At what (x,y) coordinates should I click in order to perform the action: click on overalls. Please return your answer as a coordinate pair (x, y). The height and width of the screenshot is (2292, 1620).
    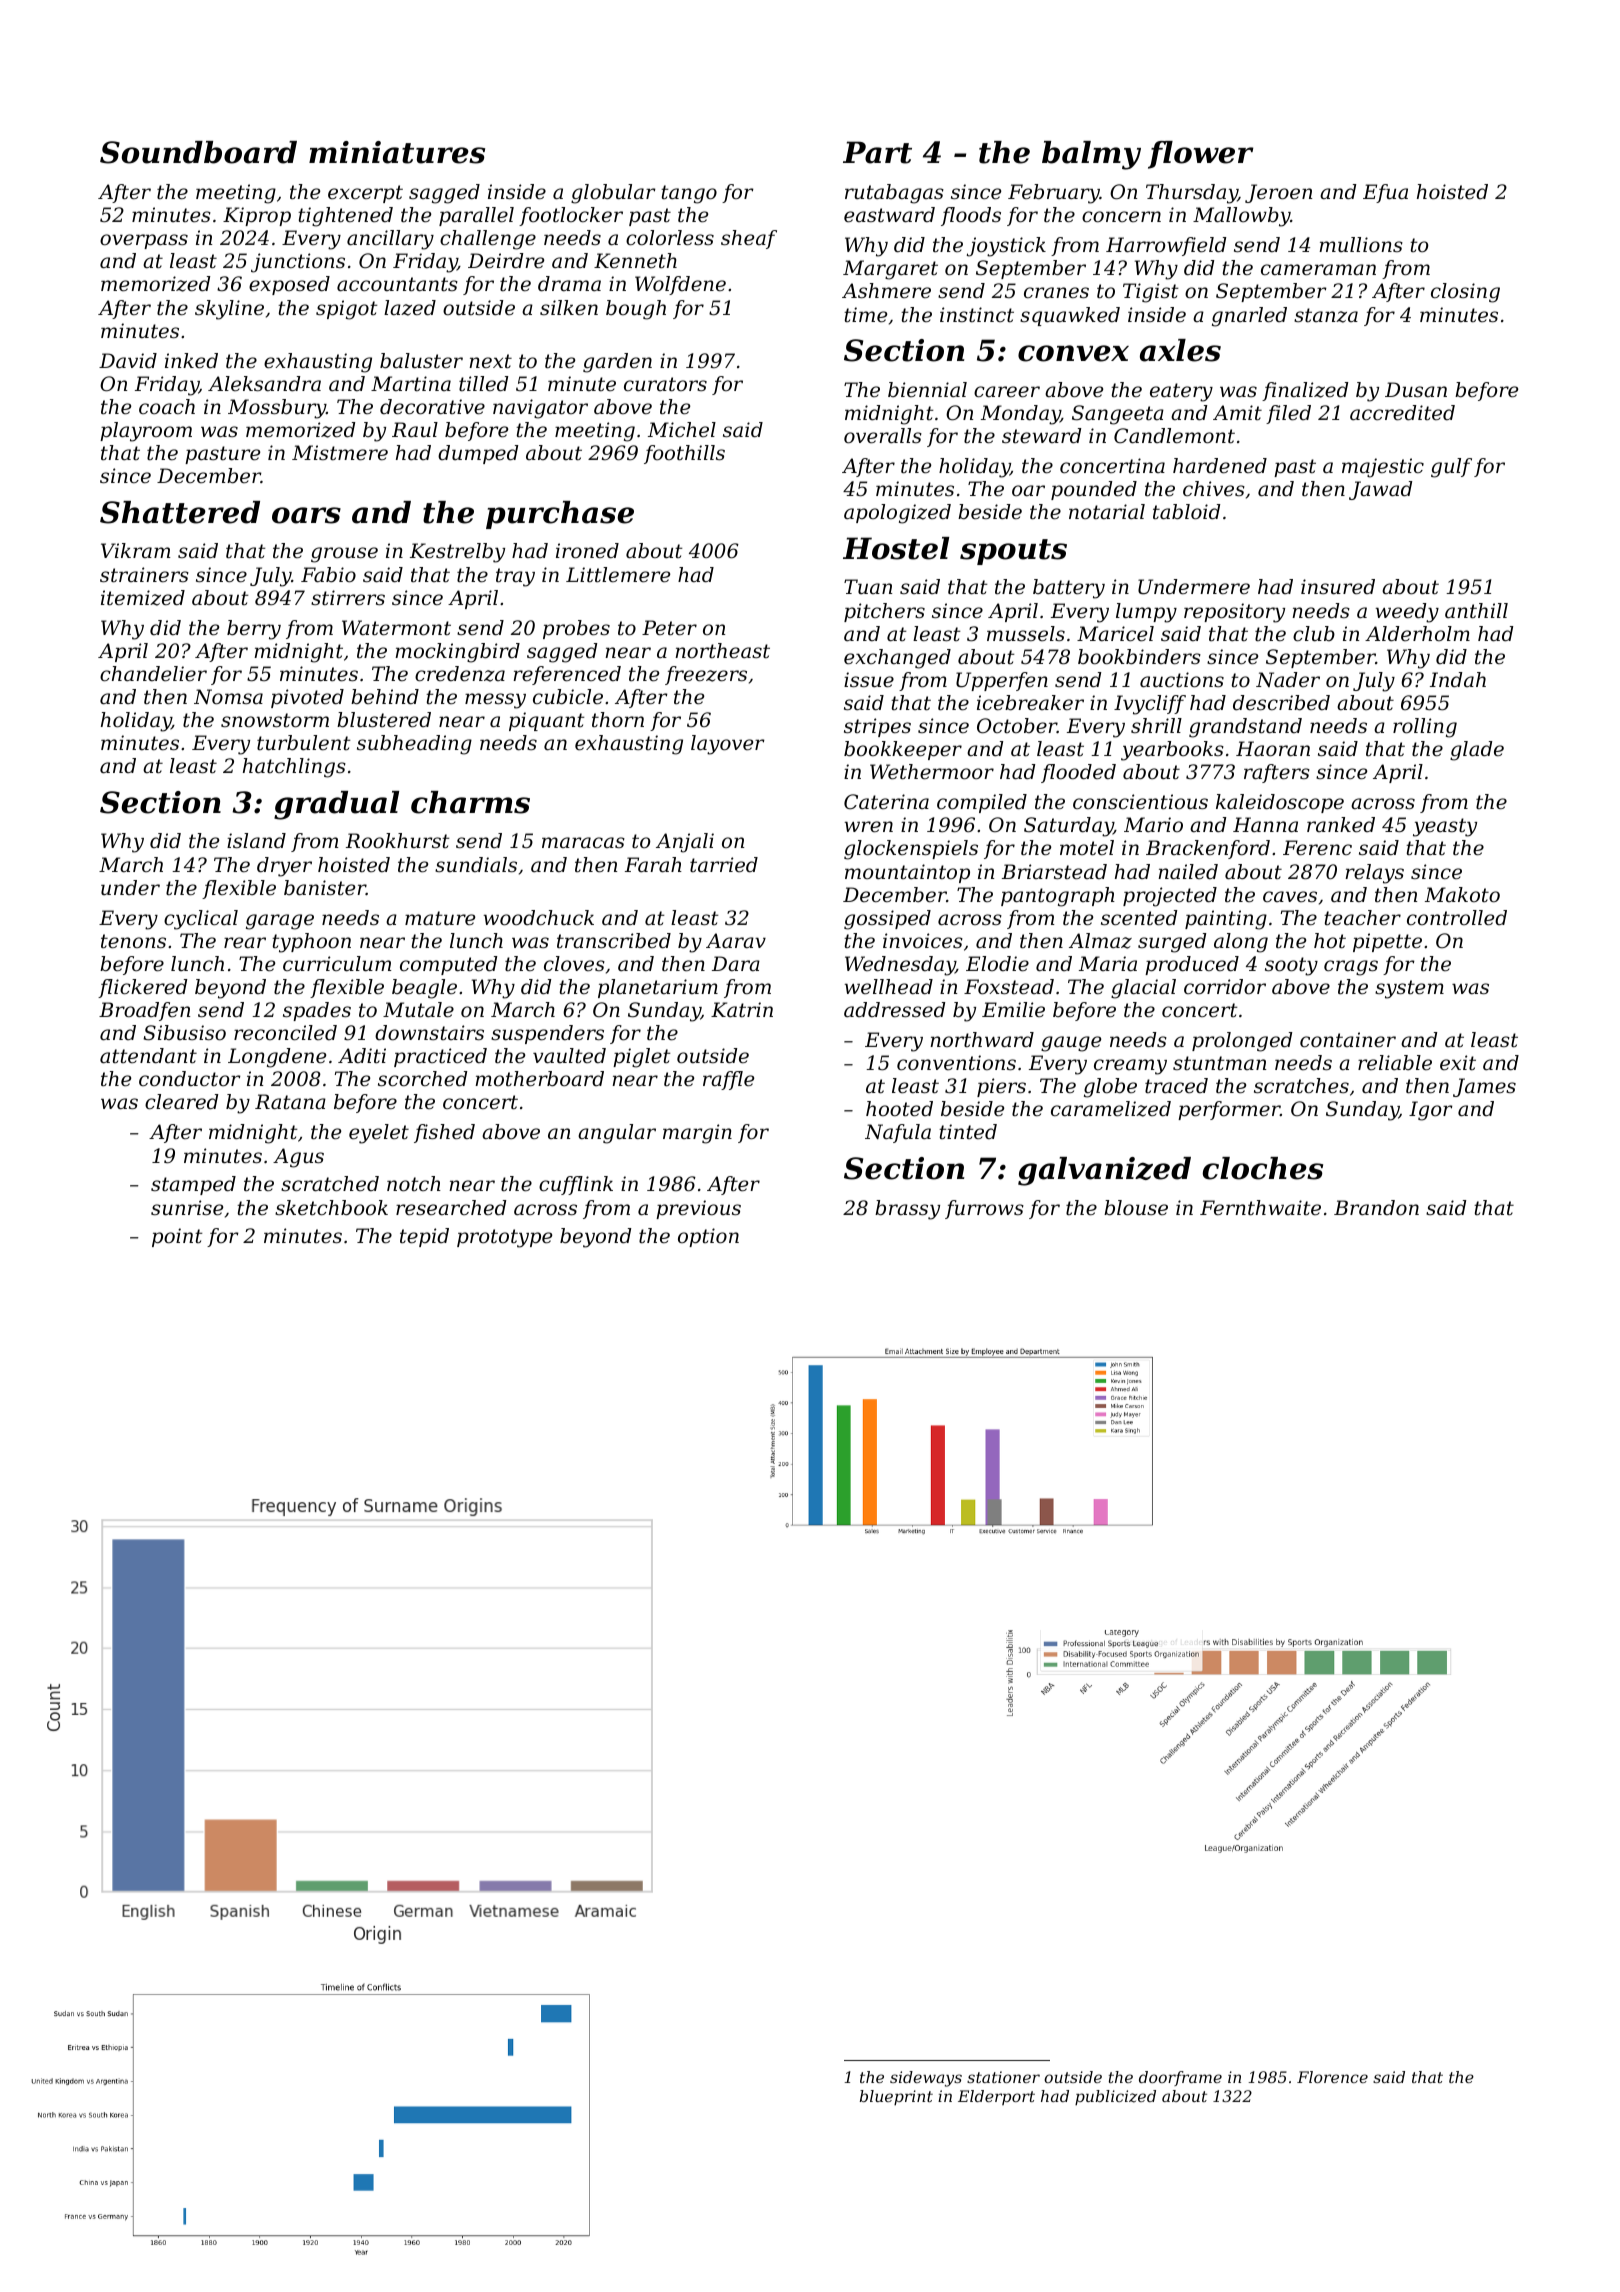
    Looking at the image, I should click on (883, 436).
